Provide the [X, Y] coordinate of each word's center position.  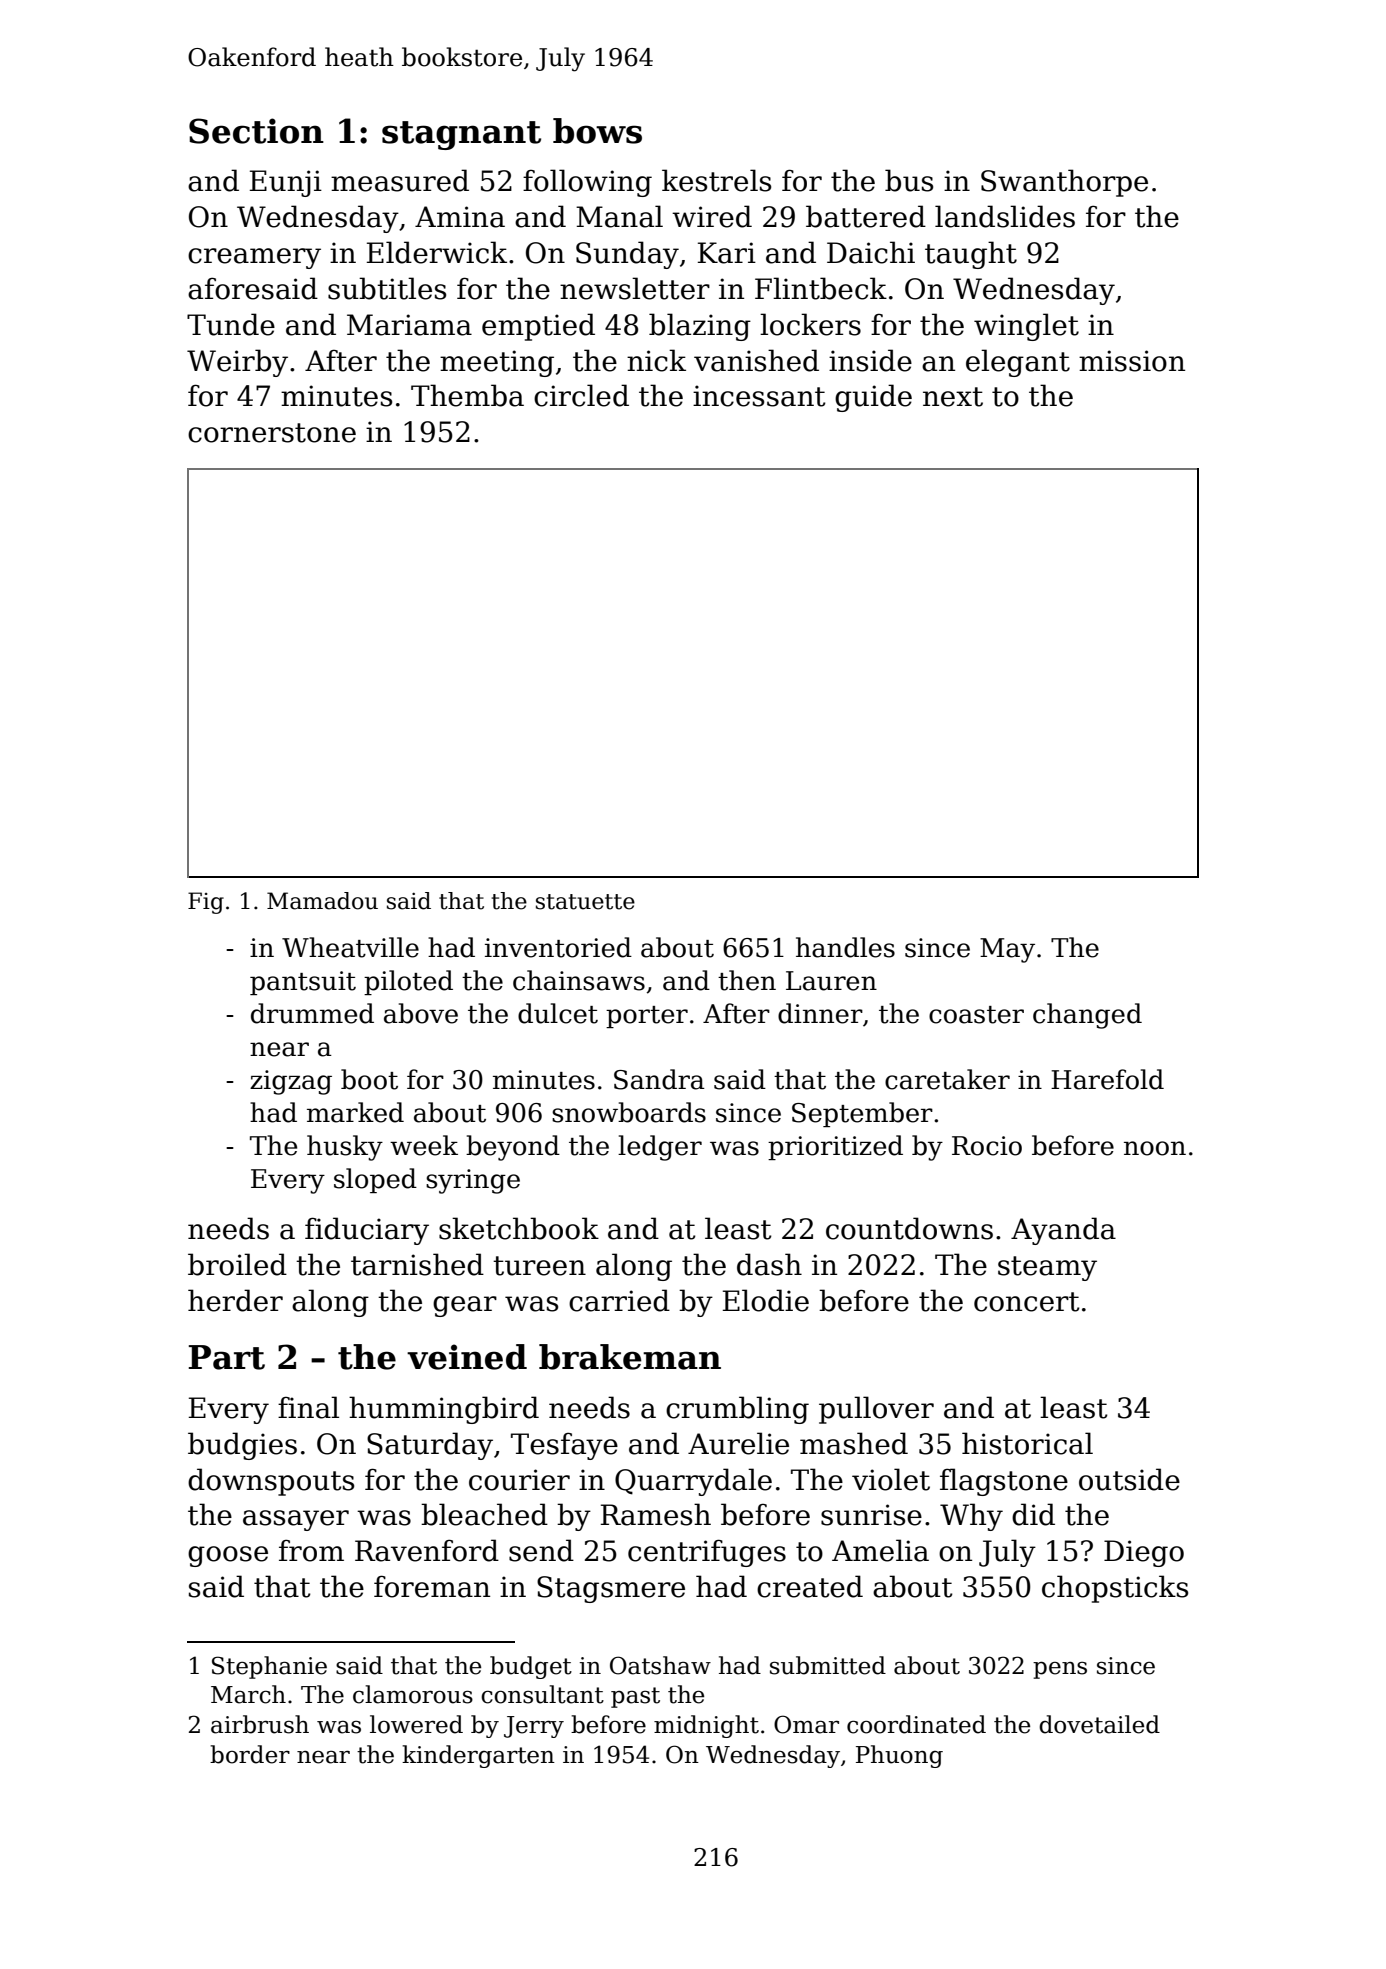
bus [909, 180]
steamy [1047, 1268]
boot [369, 1079]
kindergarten [478, 1756]
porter [647, 1017]
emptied [538, 327]
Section [256, 131]
